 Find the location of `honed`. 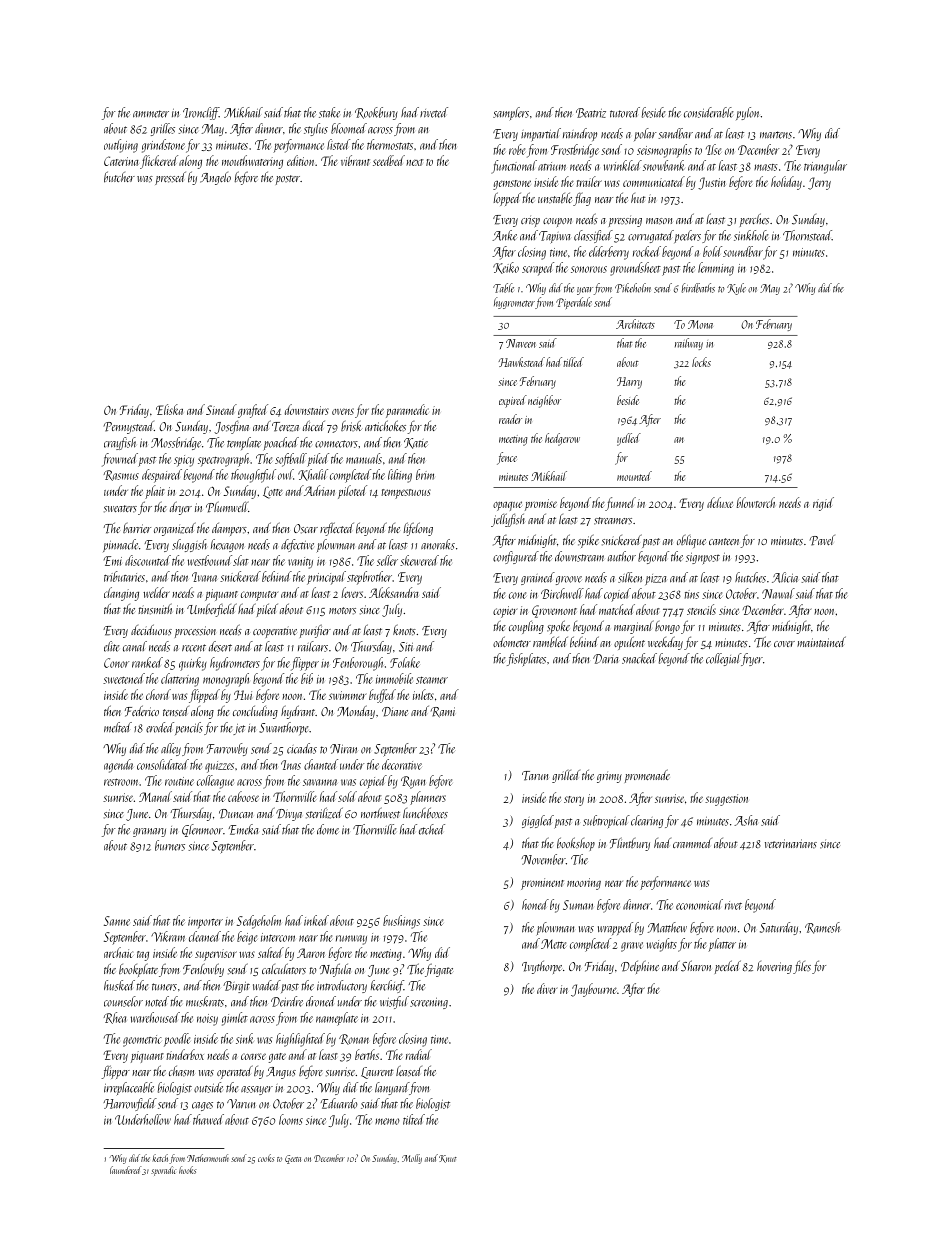

honed is located at coordinates (535, 904).
